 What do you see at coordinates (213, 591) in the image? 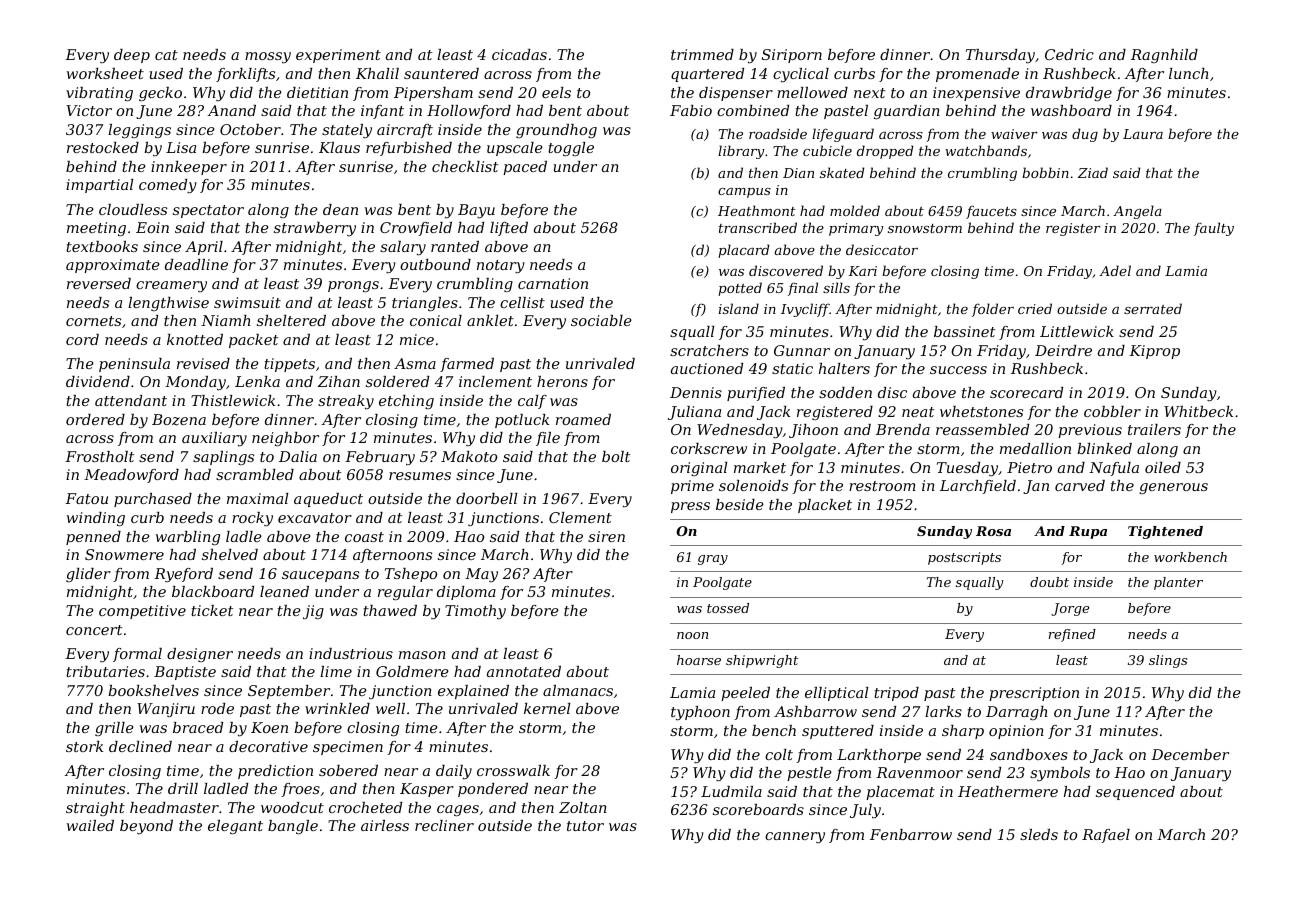
I see `blackboard` at bounding box center [213, 591].
